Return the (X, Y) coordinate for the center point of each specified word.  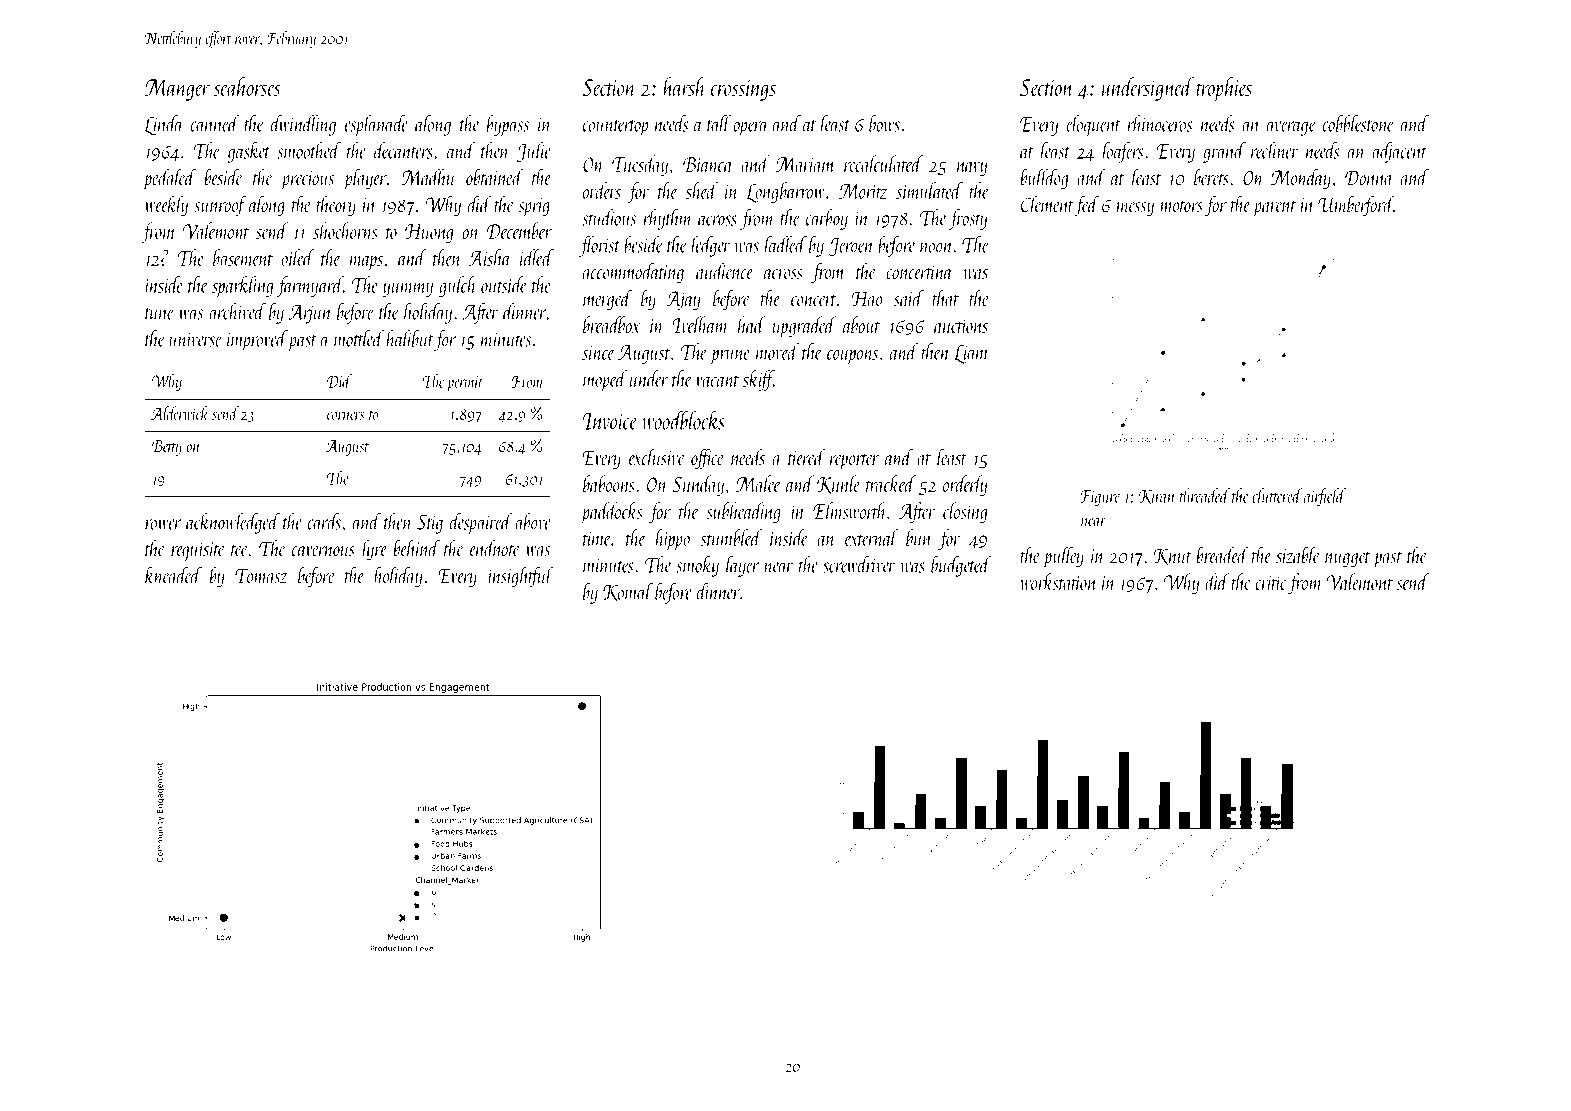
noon (936, 247)
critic (1271, 583)
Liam (971, 354)
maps (366, 263)
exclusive (656, 457)
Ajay (683, 301)
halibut (410, 338)
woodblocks (683, 420)
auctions (961, 326)
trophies (1224, 89)
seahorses (247, 86)
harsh (684, 86)
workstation (1058, 581)
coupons (852, 357)
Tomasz (261, 576)
